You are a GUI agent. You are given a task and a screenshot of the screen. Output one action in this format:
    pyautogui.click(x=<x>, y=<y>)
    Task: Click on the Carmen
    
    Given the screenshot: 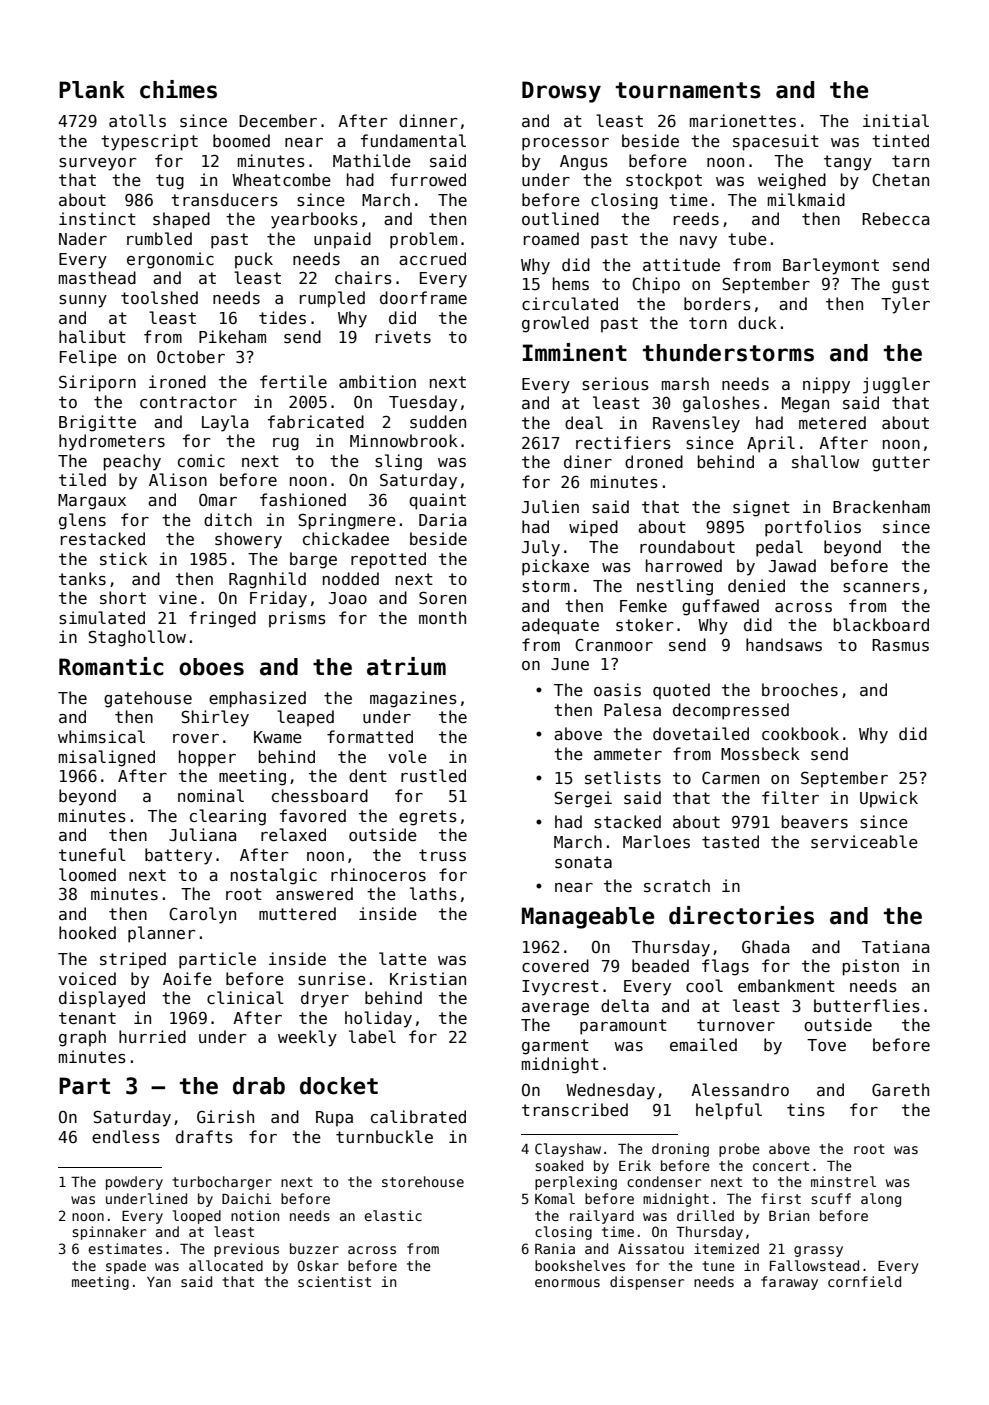 What is the action you would take?
    pyautogui.click(x=730, y=778)
